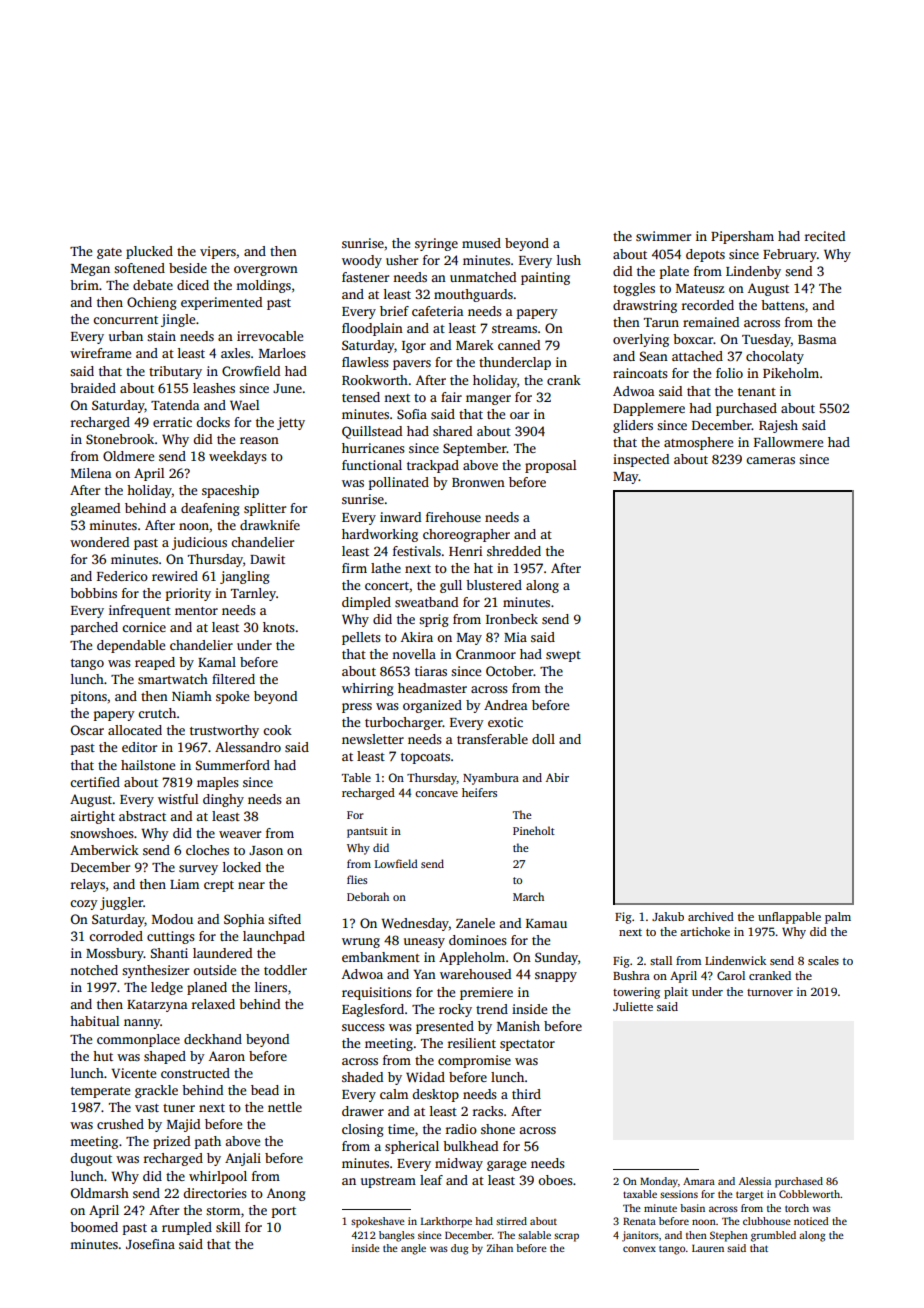  Describe the element at coordinates (639, 1249) in the page. I see `convex` at that location.
